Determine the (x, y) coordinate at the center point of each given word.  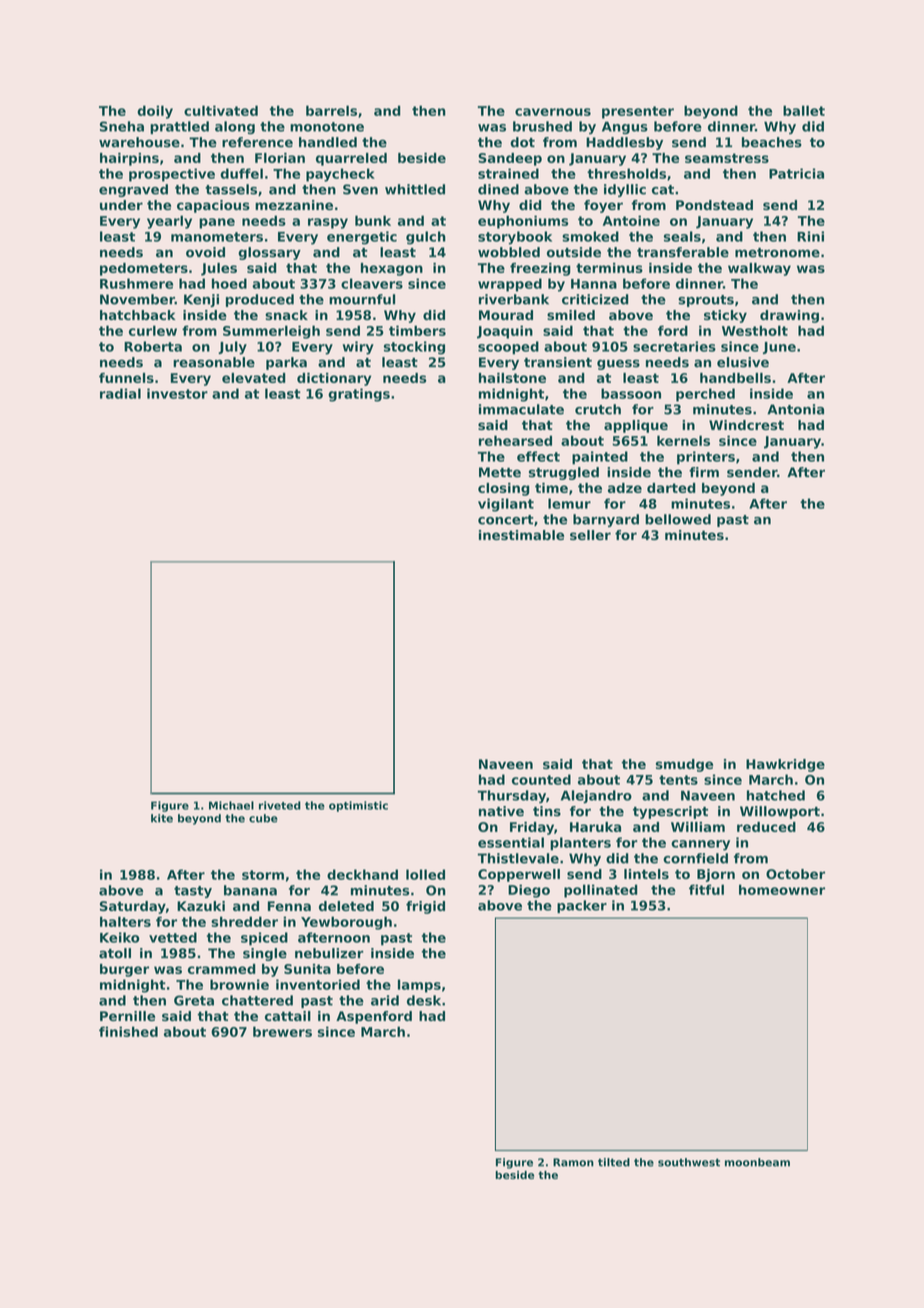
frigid (425, 907)
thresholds (626, 173)
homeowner (782, 889)
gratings (359, 395)
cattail (288, 1016)
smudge (684, 765)
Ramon (573, 1162)
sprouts (706, 301)
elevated (254, 378)
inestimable (521, 535)
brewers (282, 1031)
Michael (231, 805)
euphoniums (523, 222)
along (235, 127)
